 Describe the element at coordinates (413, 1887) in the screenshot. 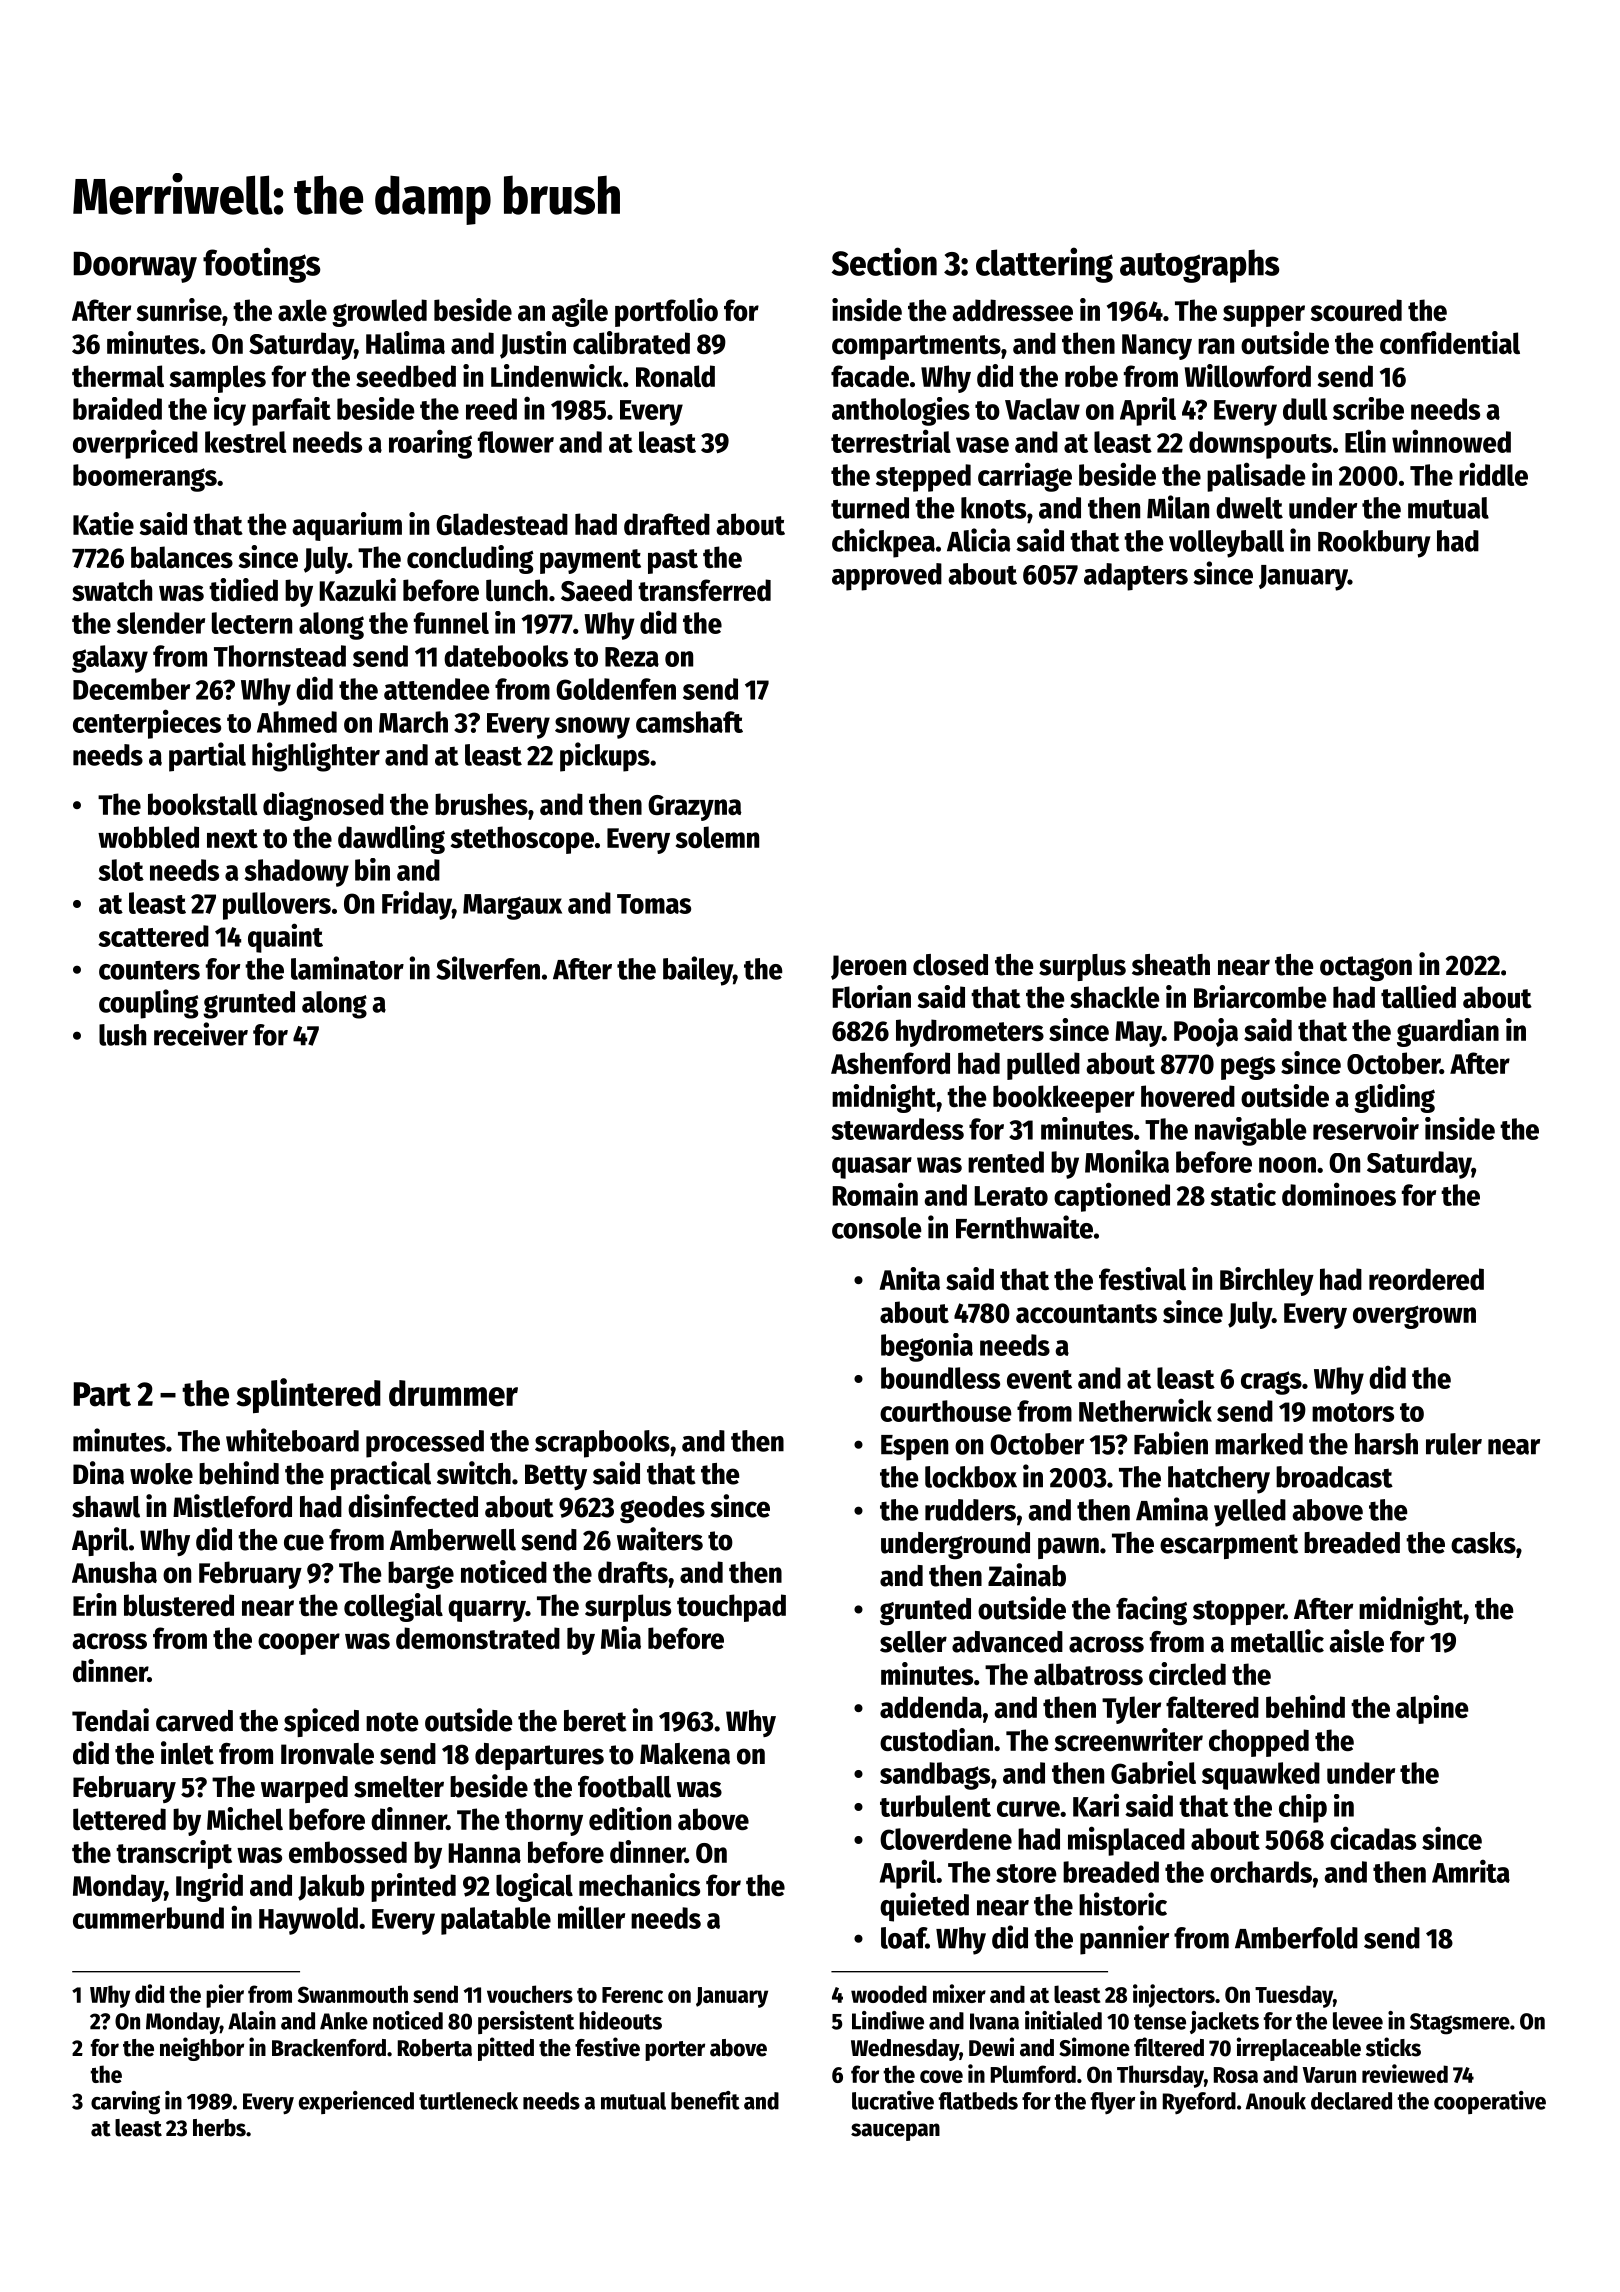

I see `printed` at that location.
